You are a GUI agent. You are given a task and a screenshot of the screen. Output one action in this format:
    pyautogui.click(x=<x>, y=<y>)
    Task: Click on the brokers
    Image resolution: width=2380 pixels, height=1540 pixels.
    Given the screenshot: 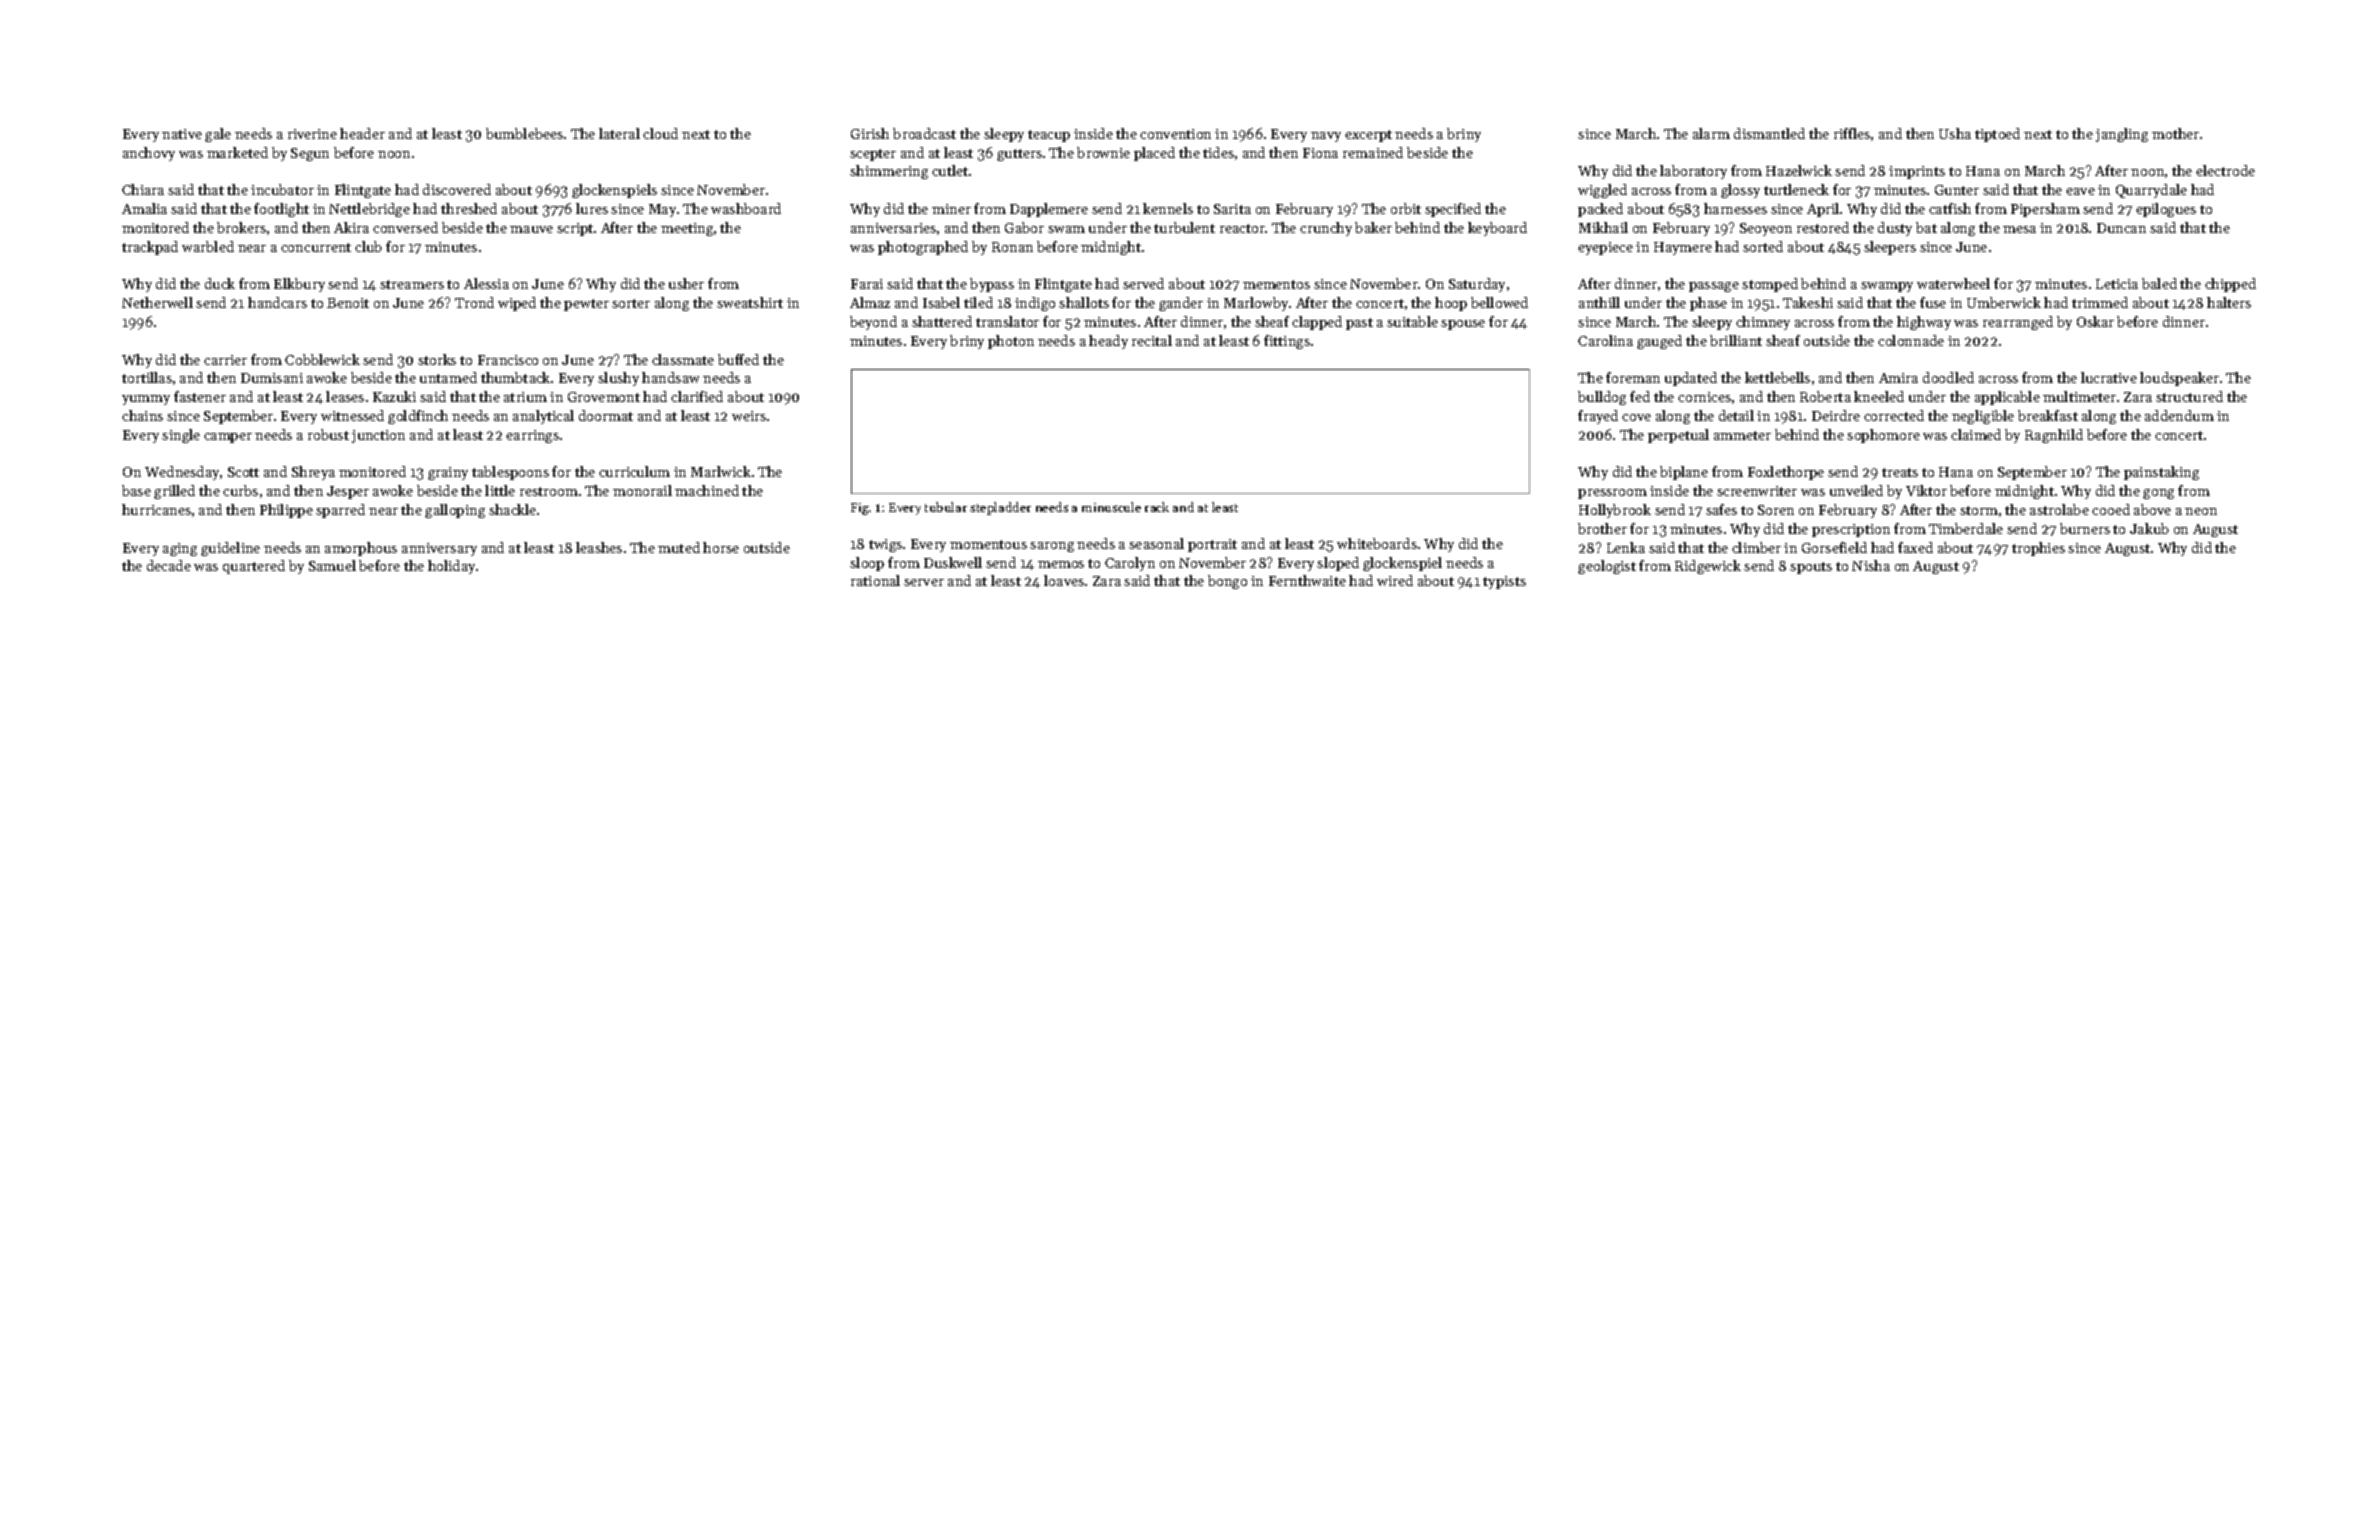 What is the action you would take?
    pyautogui.click(x=241, y=227)
